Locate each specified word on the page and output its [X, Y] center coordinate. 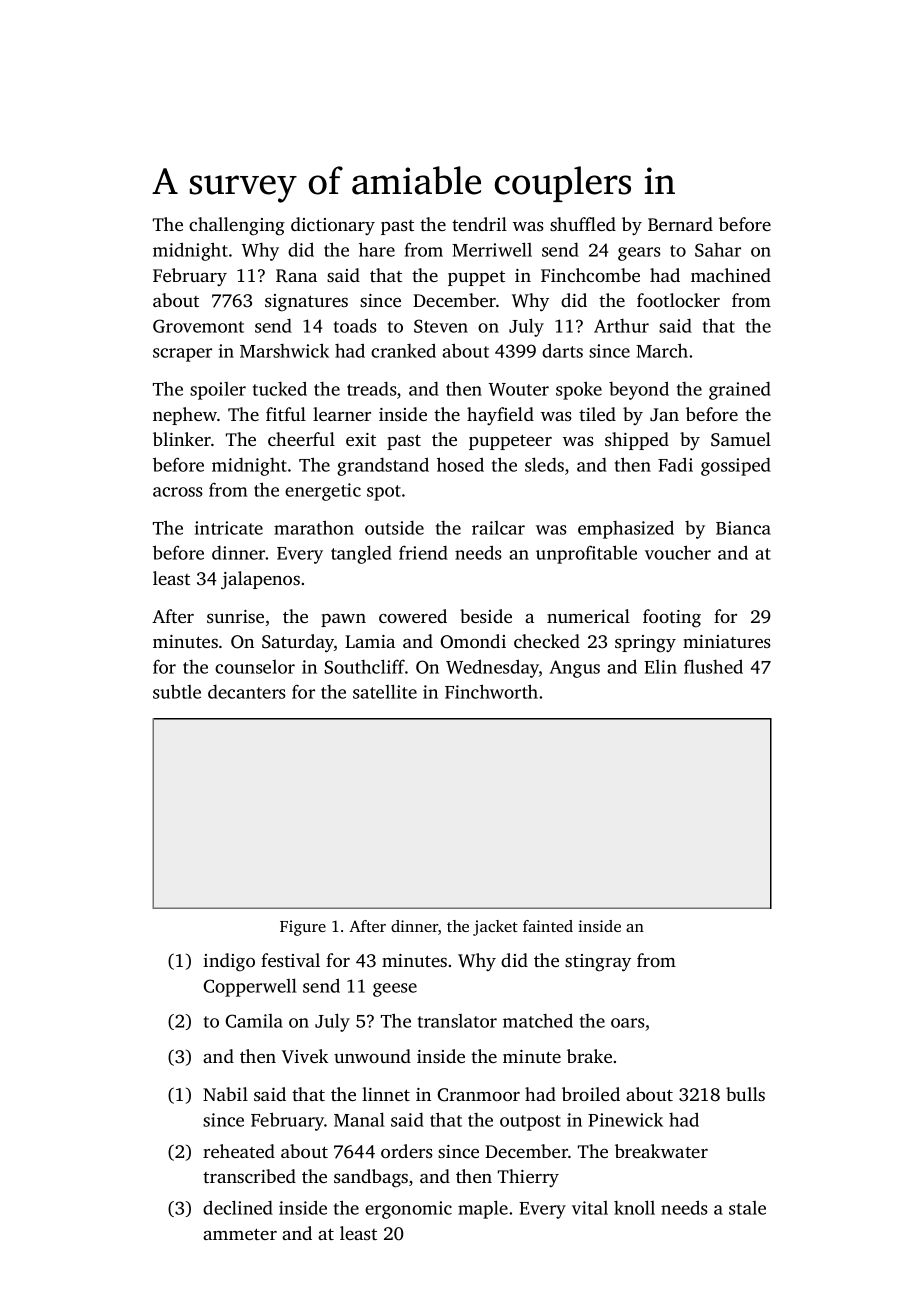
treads [372, 389]
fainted [548, 926]
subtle [177, 691]
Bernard [680, 224]
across [178, 492]
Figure [303, 928]
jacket [495, 928]
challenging [237, 226]
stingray [598, 963]
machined [731, 275]
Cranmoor [478, 1095]
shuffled [583, 224]
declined [238, 1207]
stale [747, 1208]
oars [628, 1023]
